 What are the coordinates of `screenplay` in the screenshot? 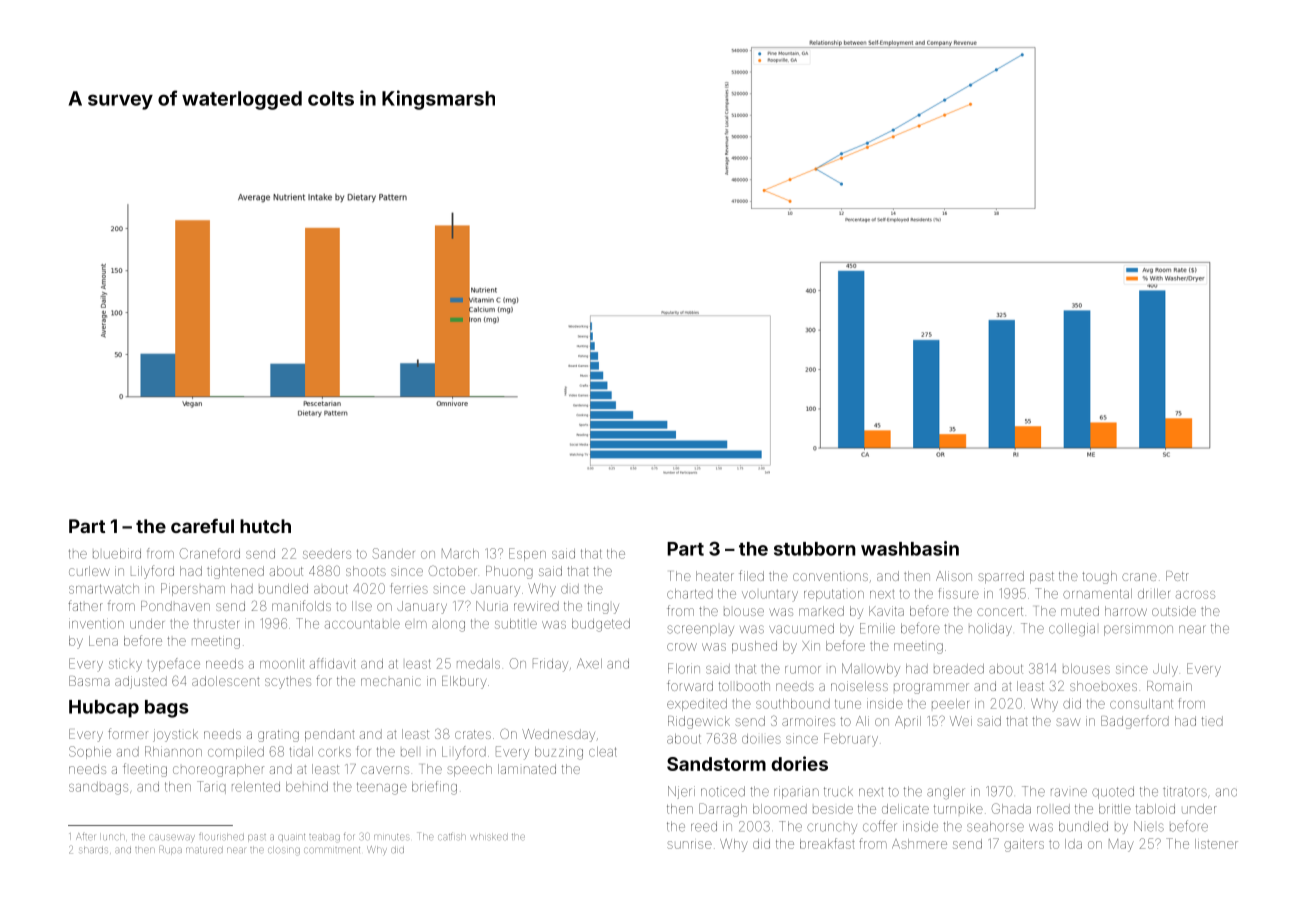 It's located at (700, 630).
